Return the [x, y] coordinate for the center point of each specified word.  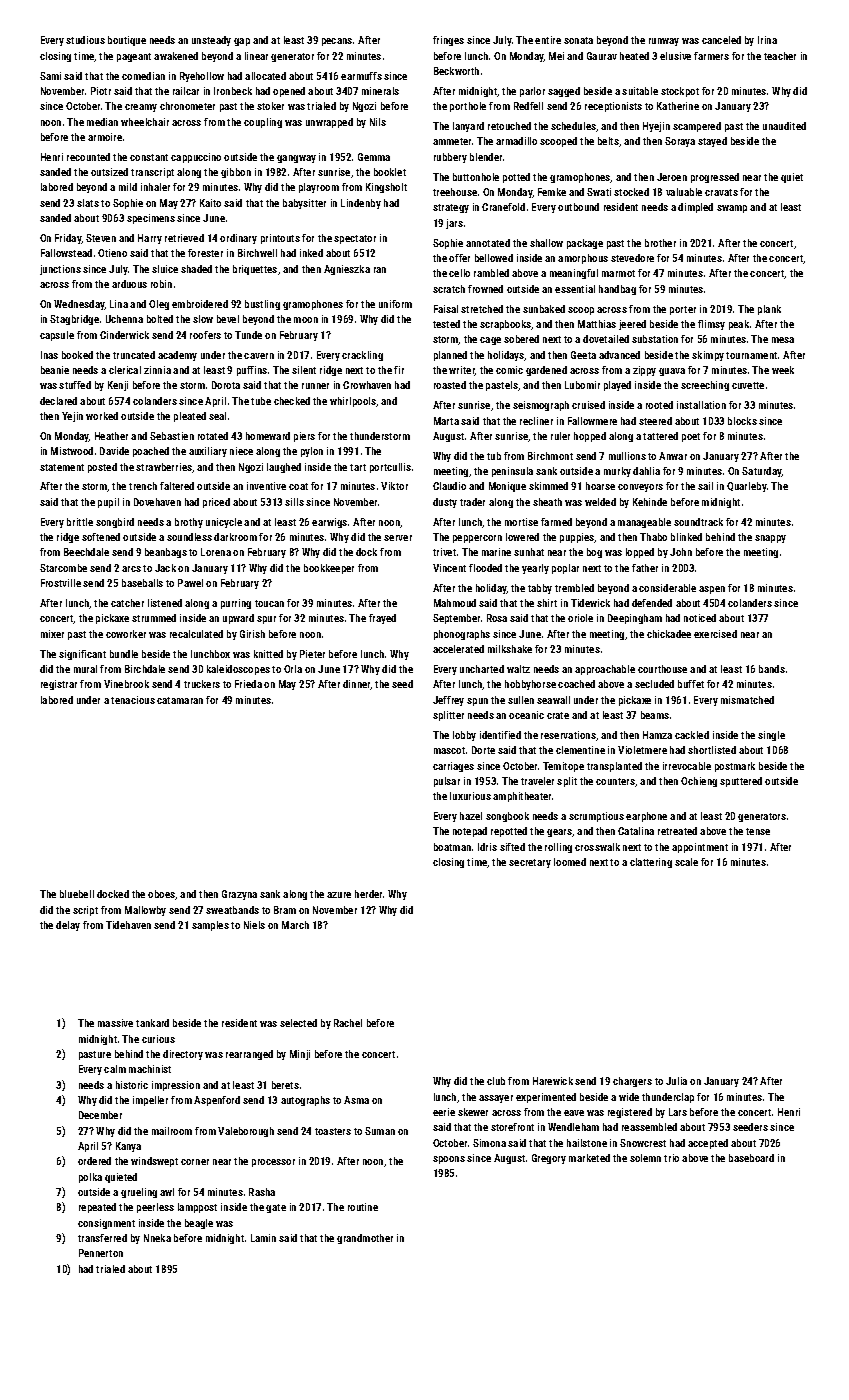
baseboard [751, 1158]
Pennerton [101, 1253]
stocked [631, 192]
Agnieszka [347, 270]
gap [242, 42]
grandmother [365, 1239]
